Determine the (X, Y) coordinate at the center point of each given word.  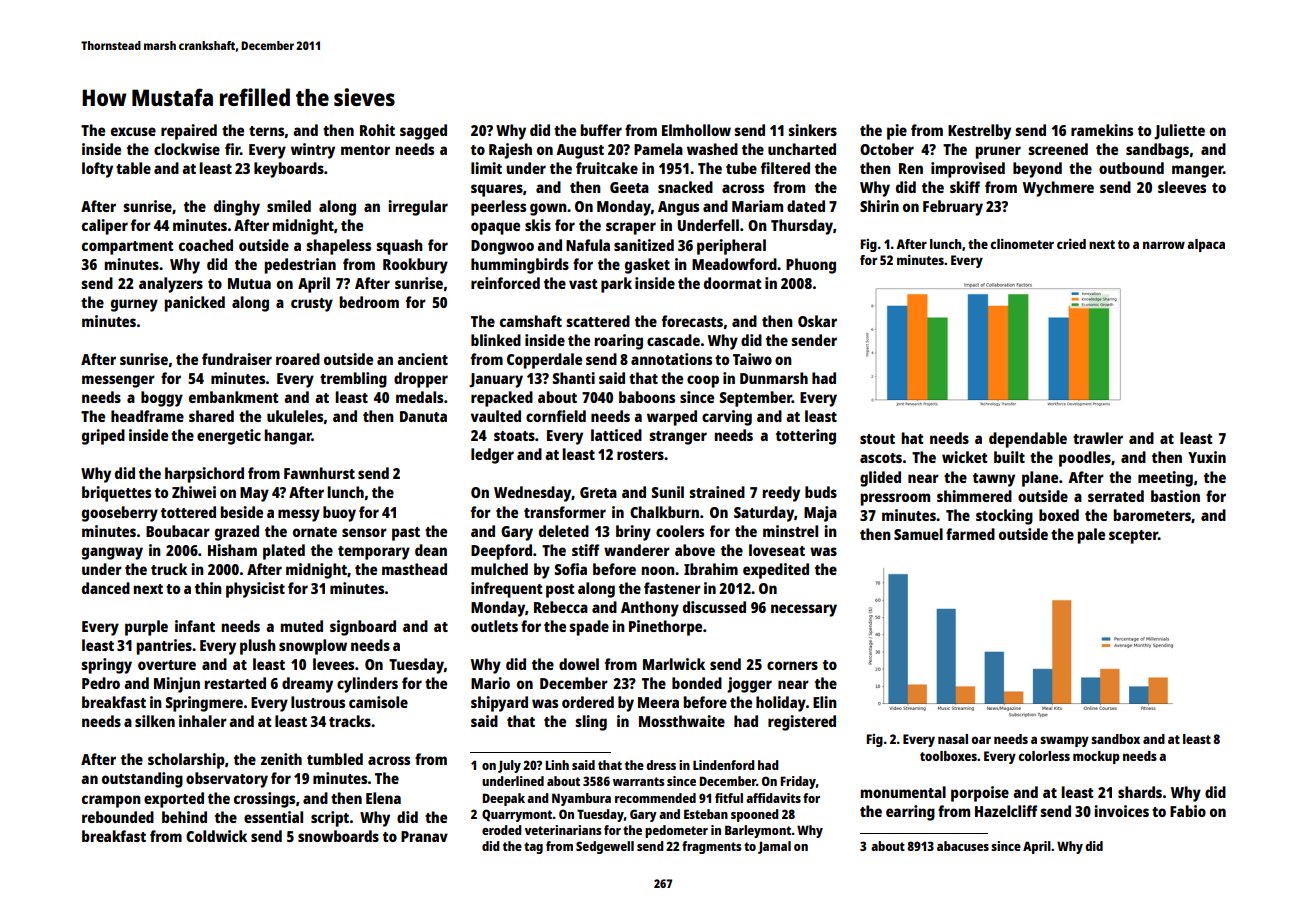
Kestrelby (979, 132)
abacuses (963, 846)
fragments (711, 847)
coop (703, 381)
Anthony (650, 609)
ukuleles (295, 416)
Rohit (377, 130)
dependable (1028, 440)
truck (169, 569)
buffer (601, 130)
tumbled (335, 759)
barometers (1152, 515)
